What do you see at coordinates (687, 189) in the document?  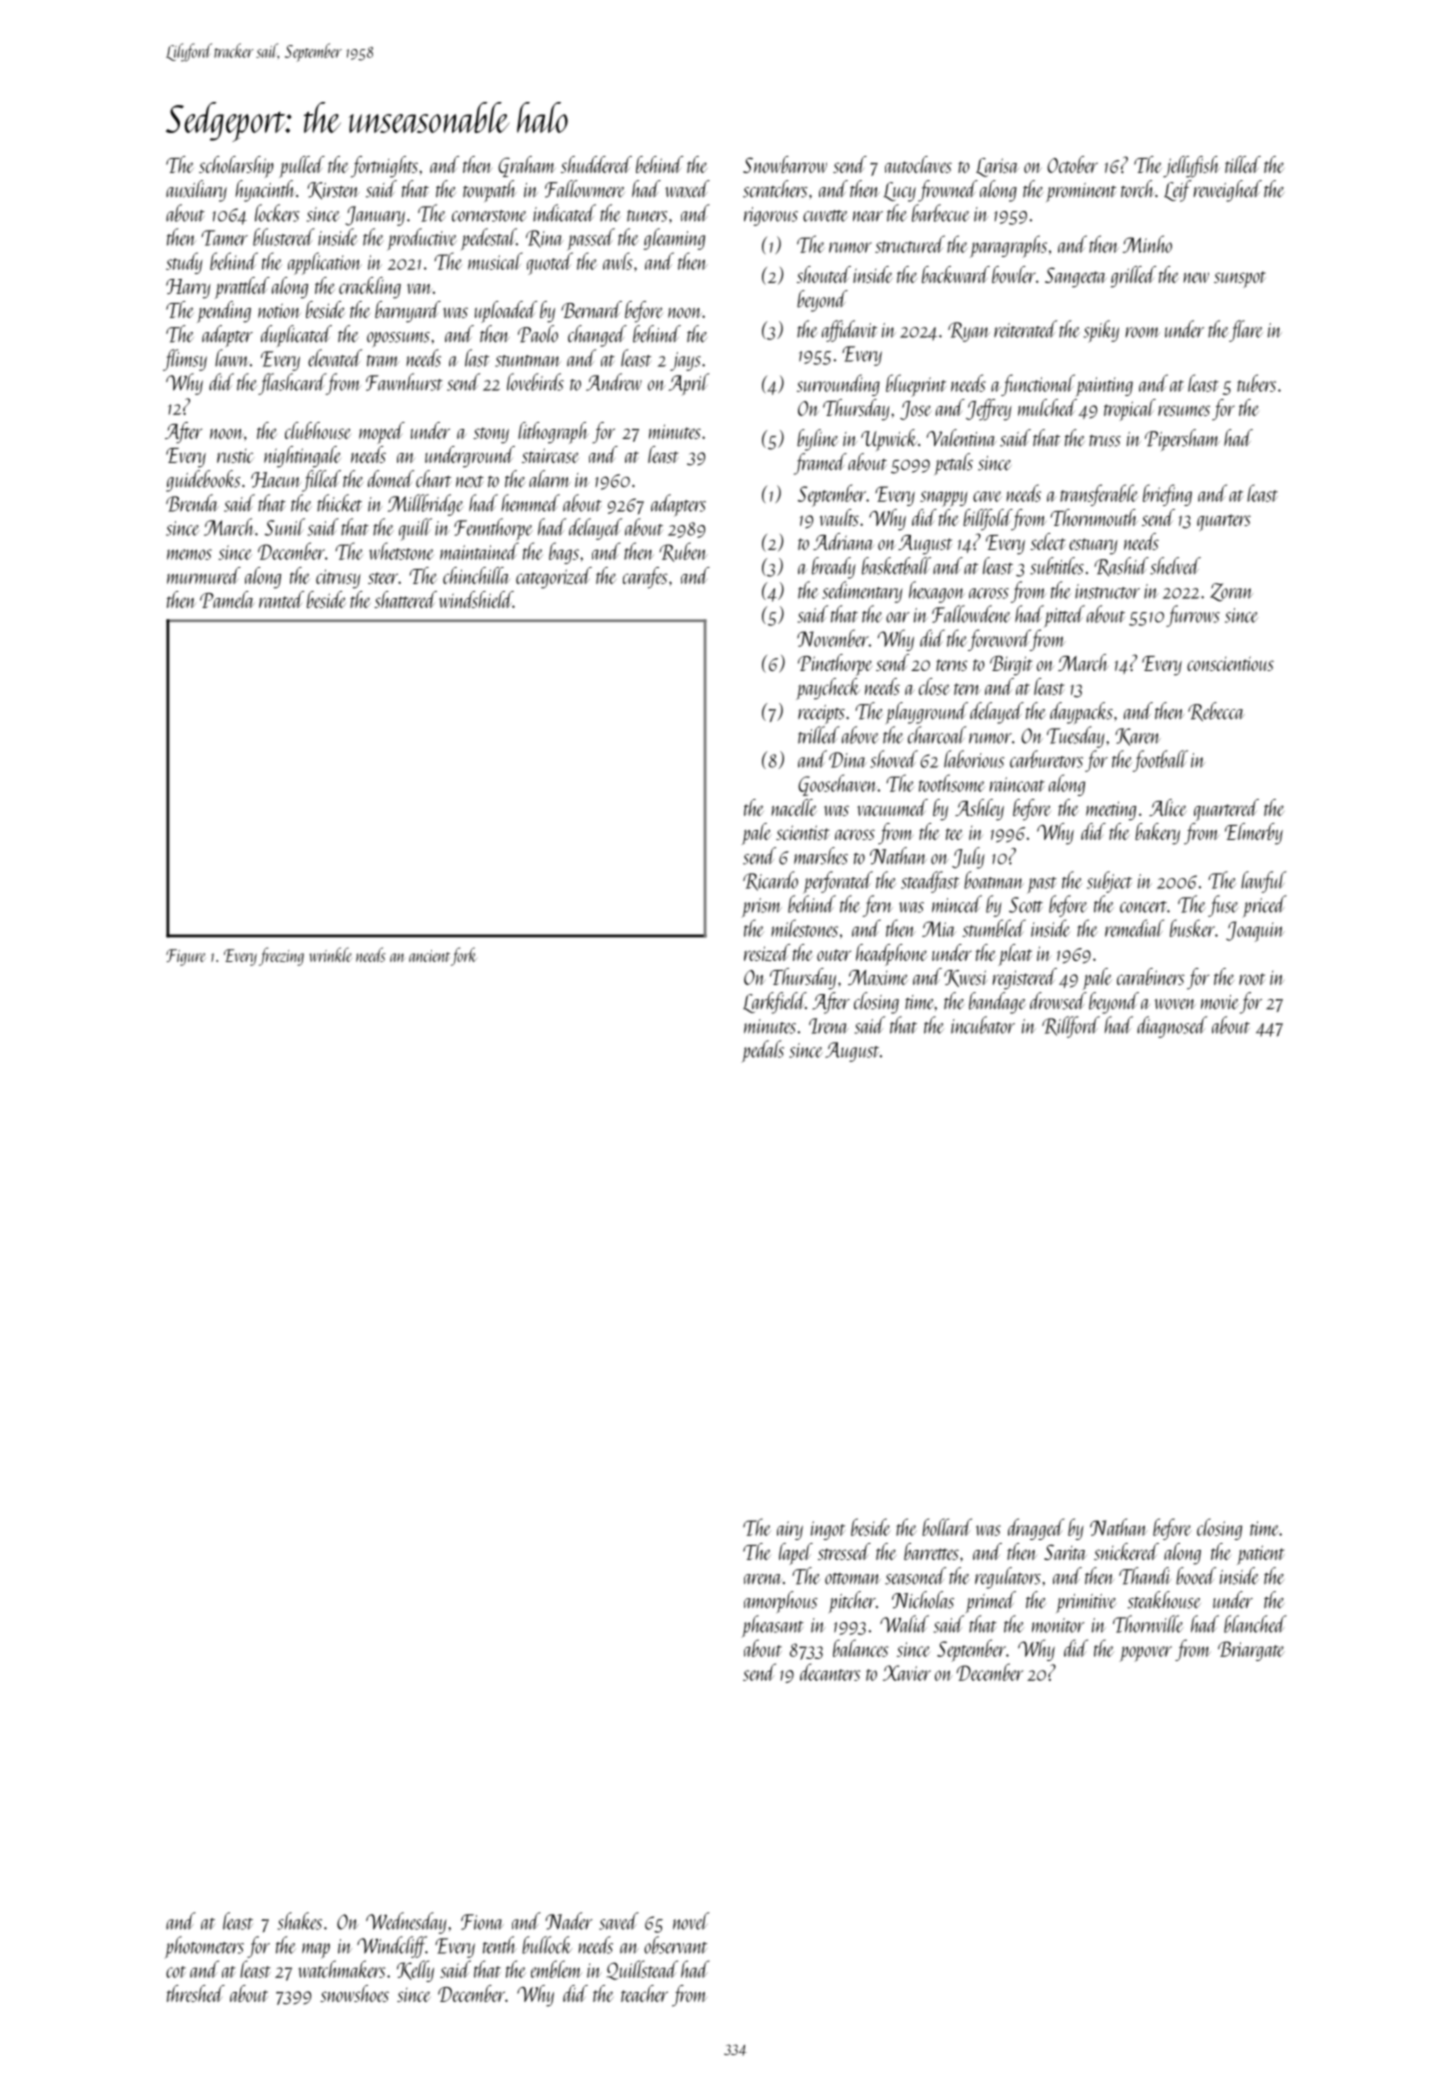 I see `waxed` at bounding box center [687, 189].
